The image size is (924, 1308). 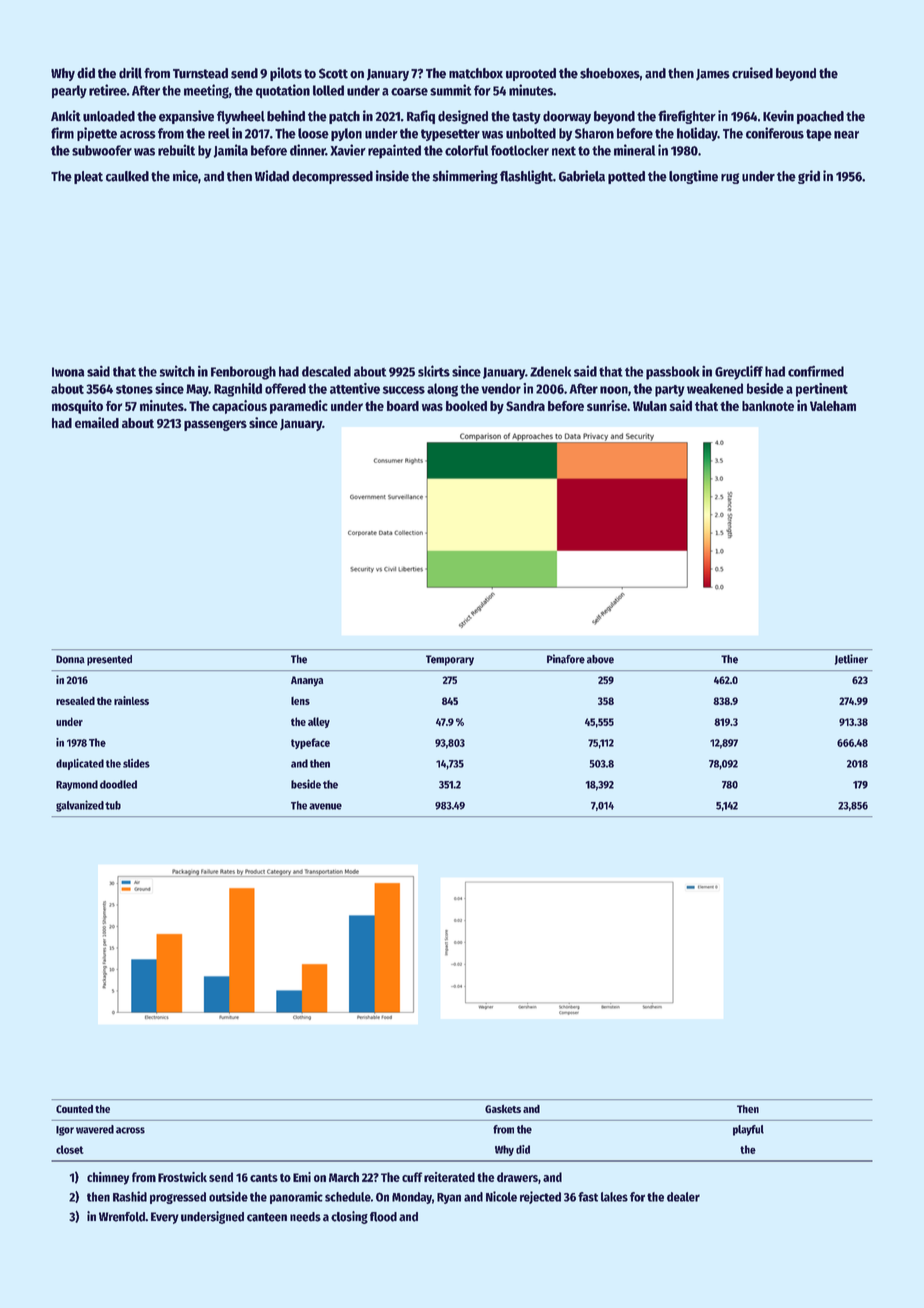 I want to click on drill, so click(x=130, y=73).
